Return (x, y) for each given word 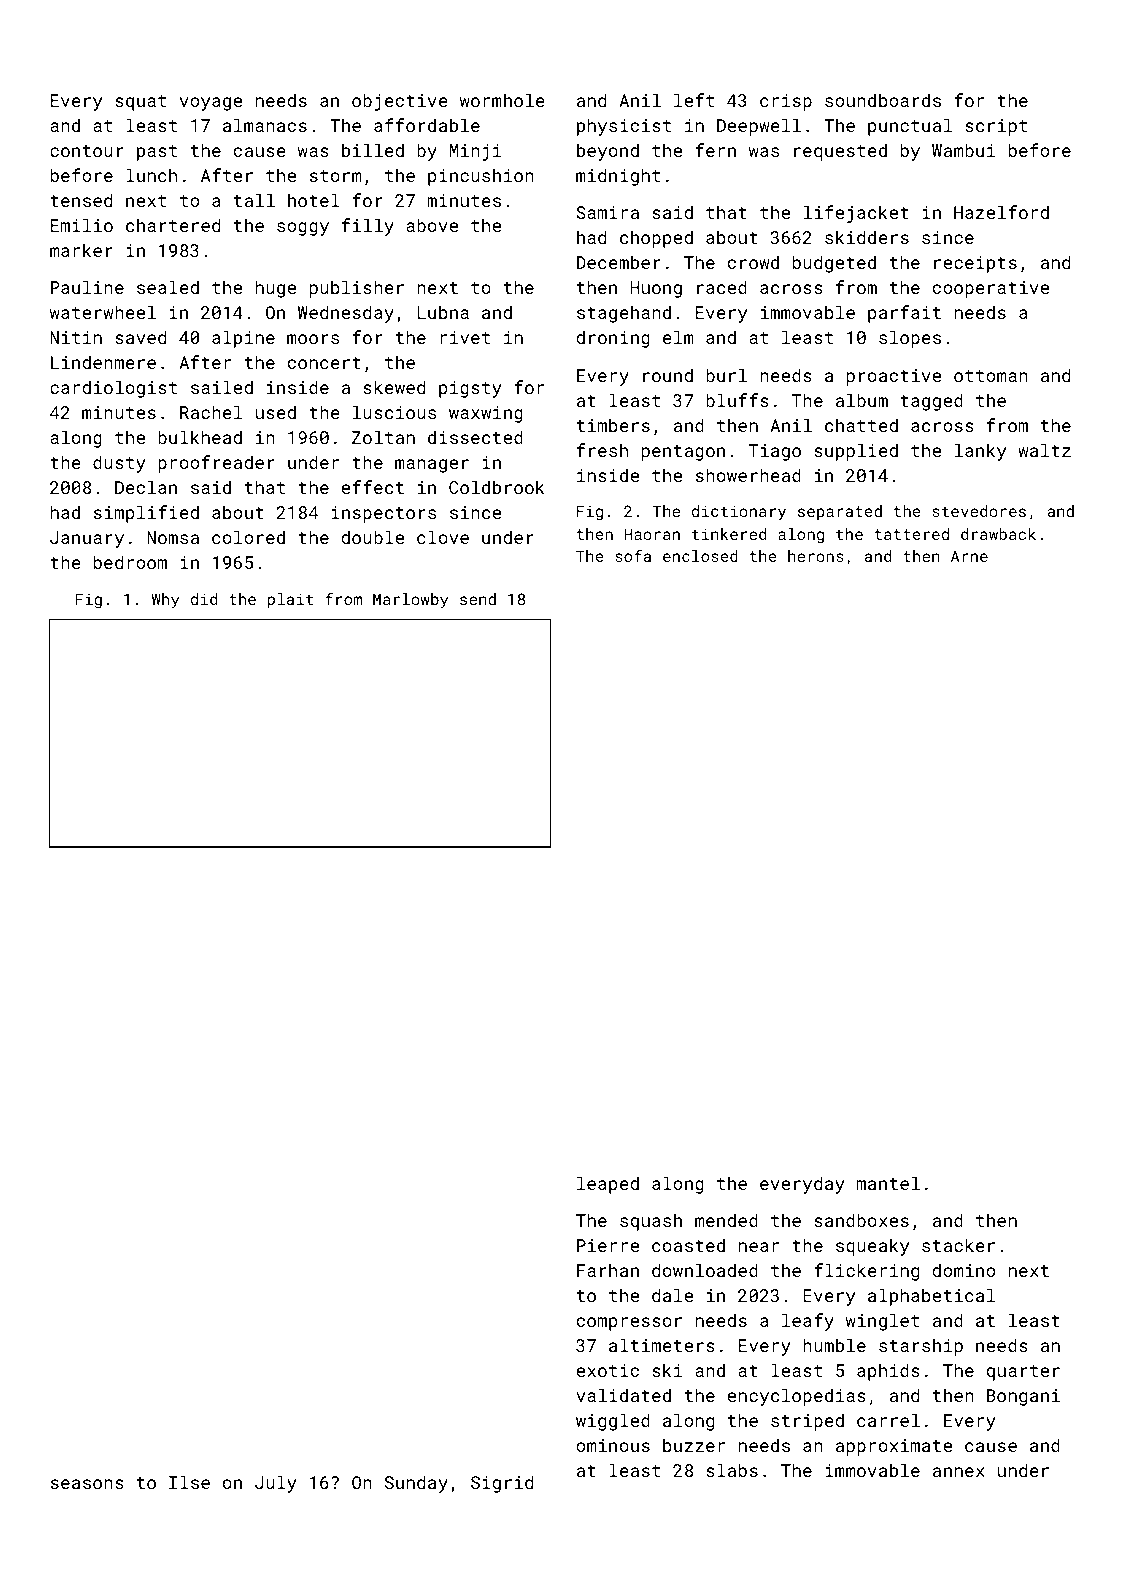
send (478, 599)
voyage (211, 104)
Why (165, 601)
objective (400, 102)
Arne (969, 556)
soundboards (883, 100)
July (276, 1484)
